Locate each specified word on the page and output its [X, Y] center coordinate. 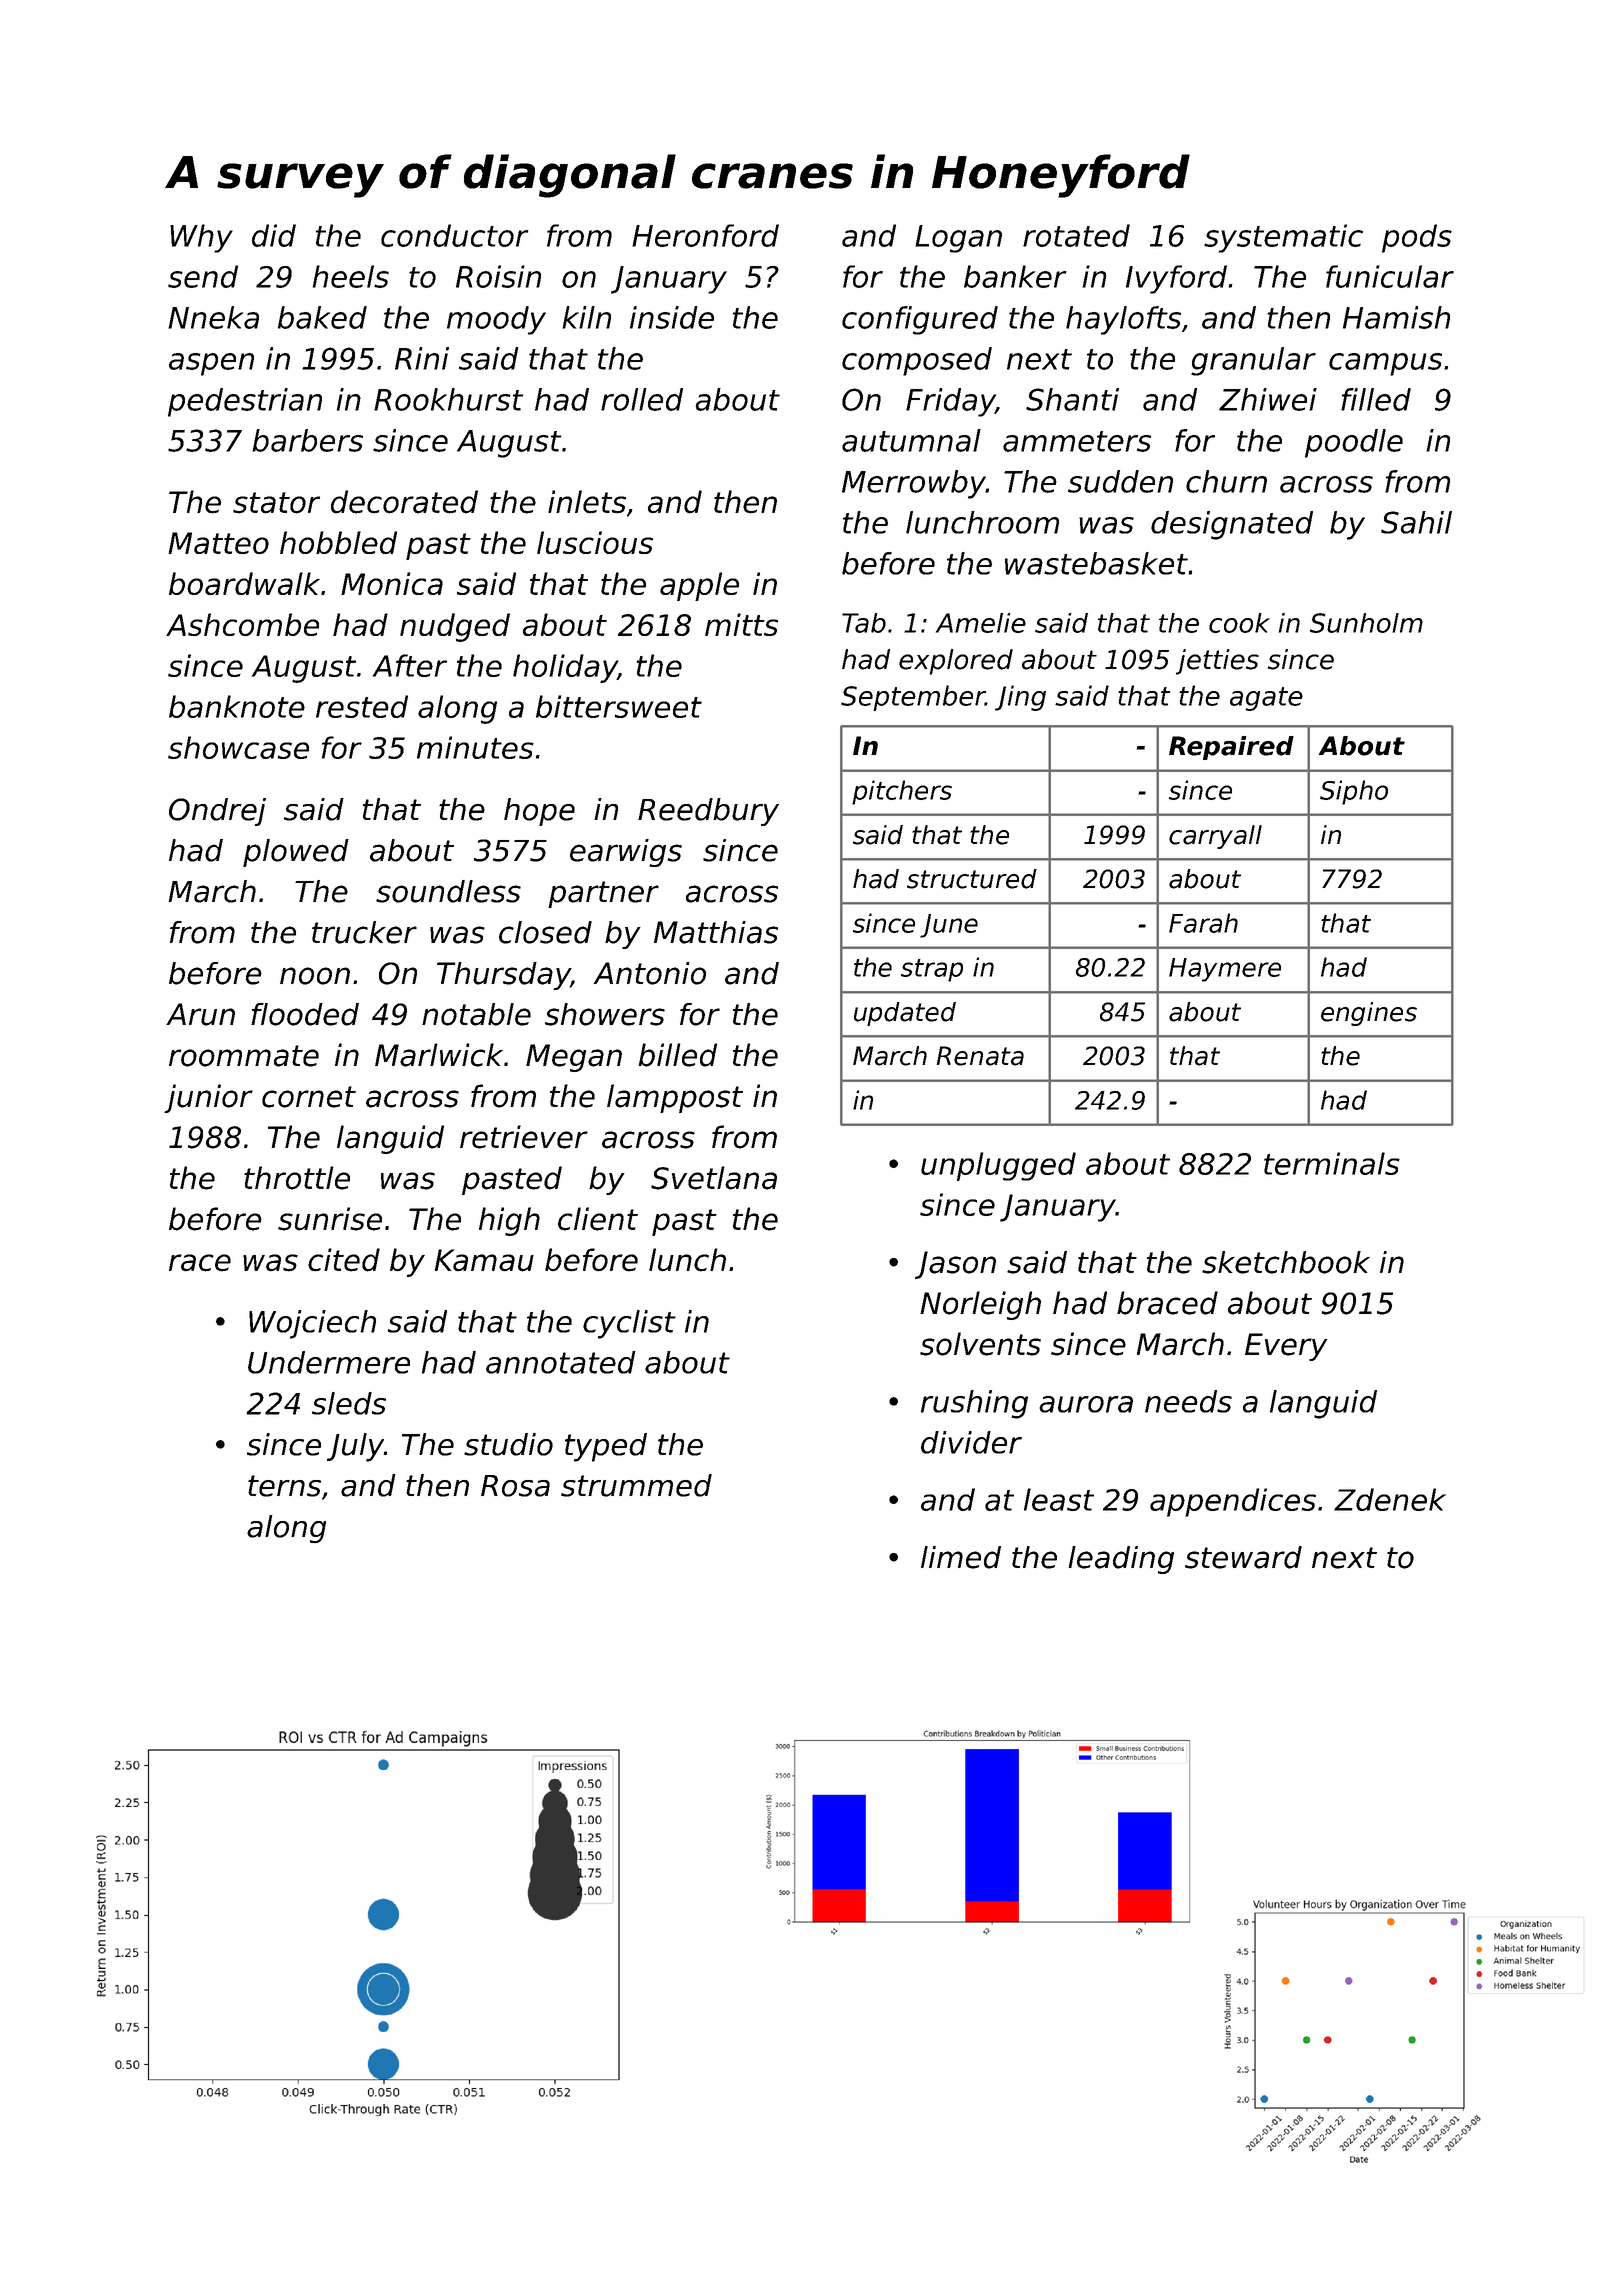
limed [961, 1557]
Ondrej [217, 812]
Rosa [515, 1486]
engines [1369, 1014]
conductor [455, 235]
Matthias [716, 932]
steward [1243, 1557]
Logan [958, 239]
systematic [1283, 238]
